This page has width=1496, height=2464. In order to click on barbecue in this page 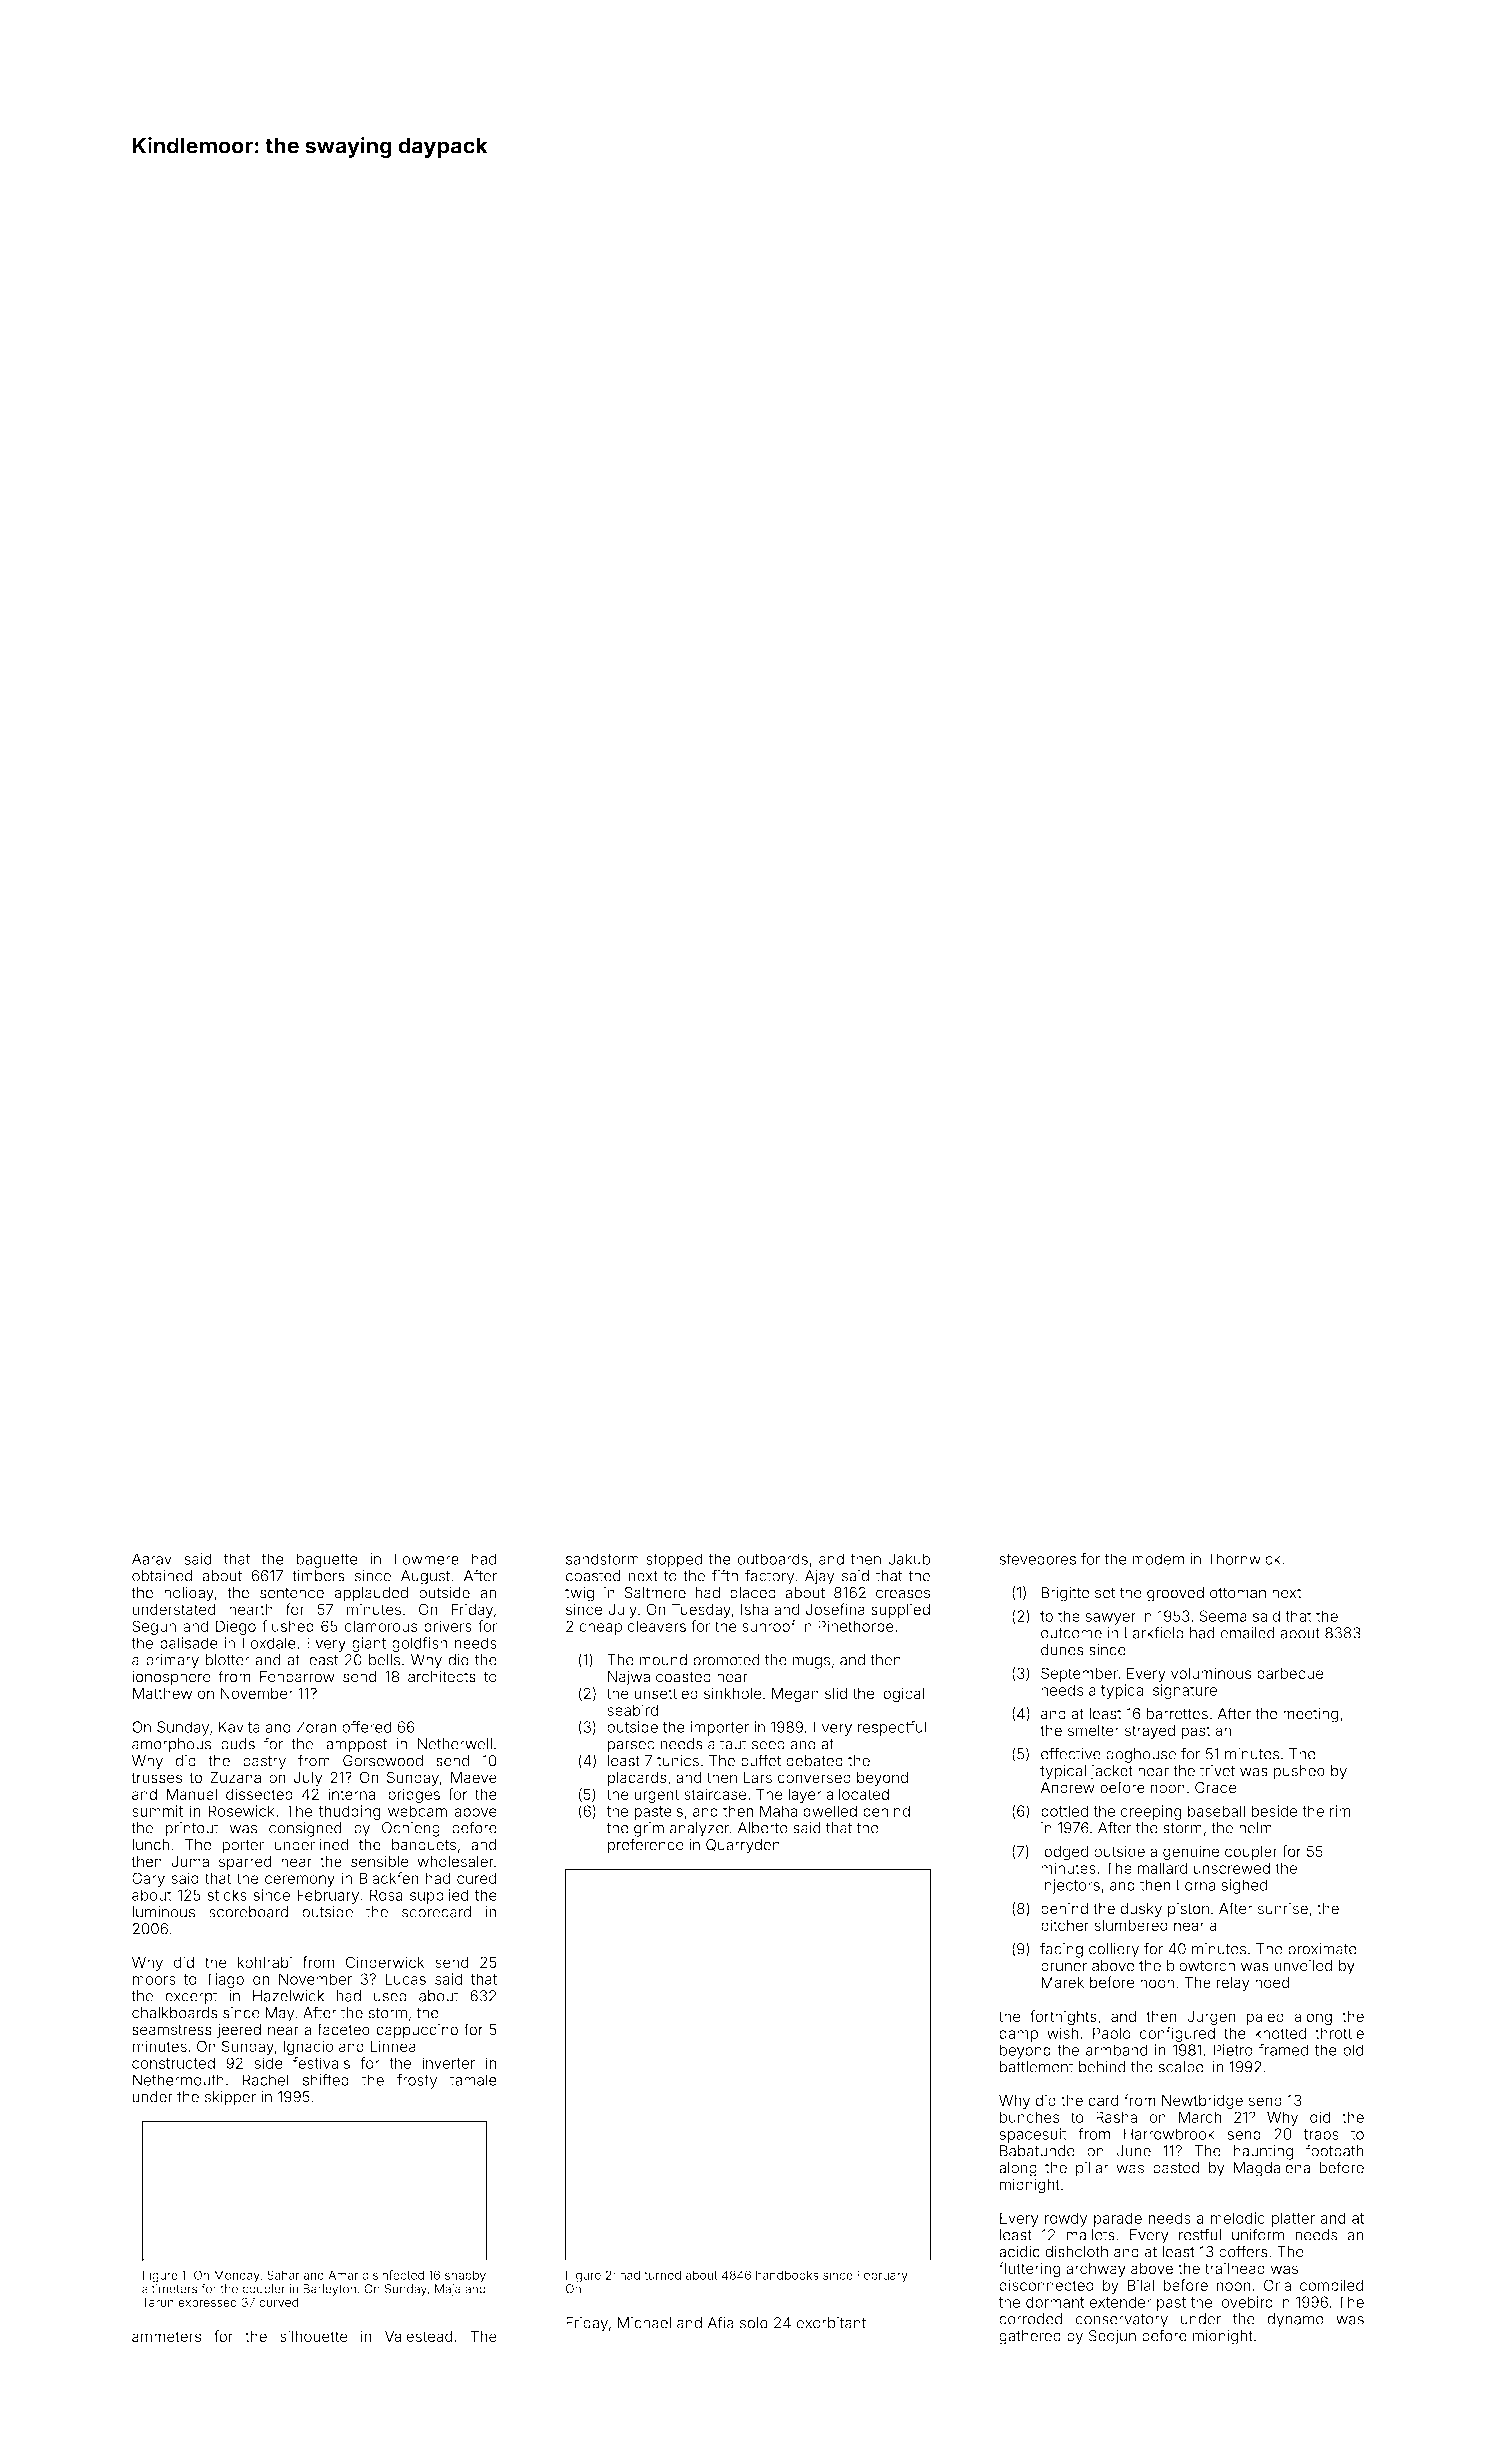, I will do `click(1290, 1673)`.
